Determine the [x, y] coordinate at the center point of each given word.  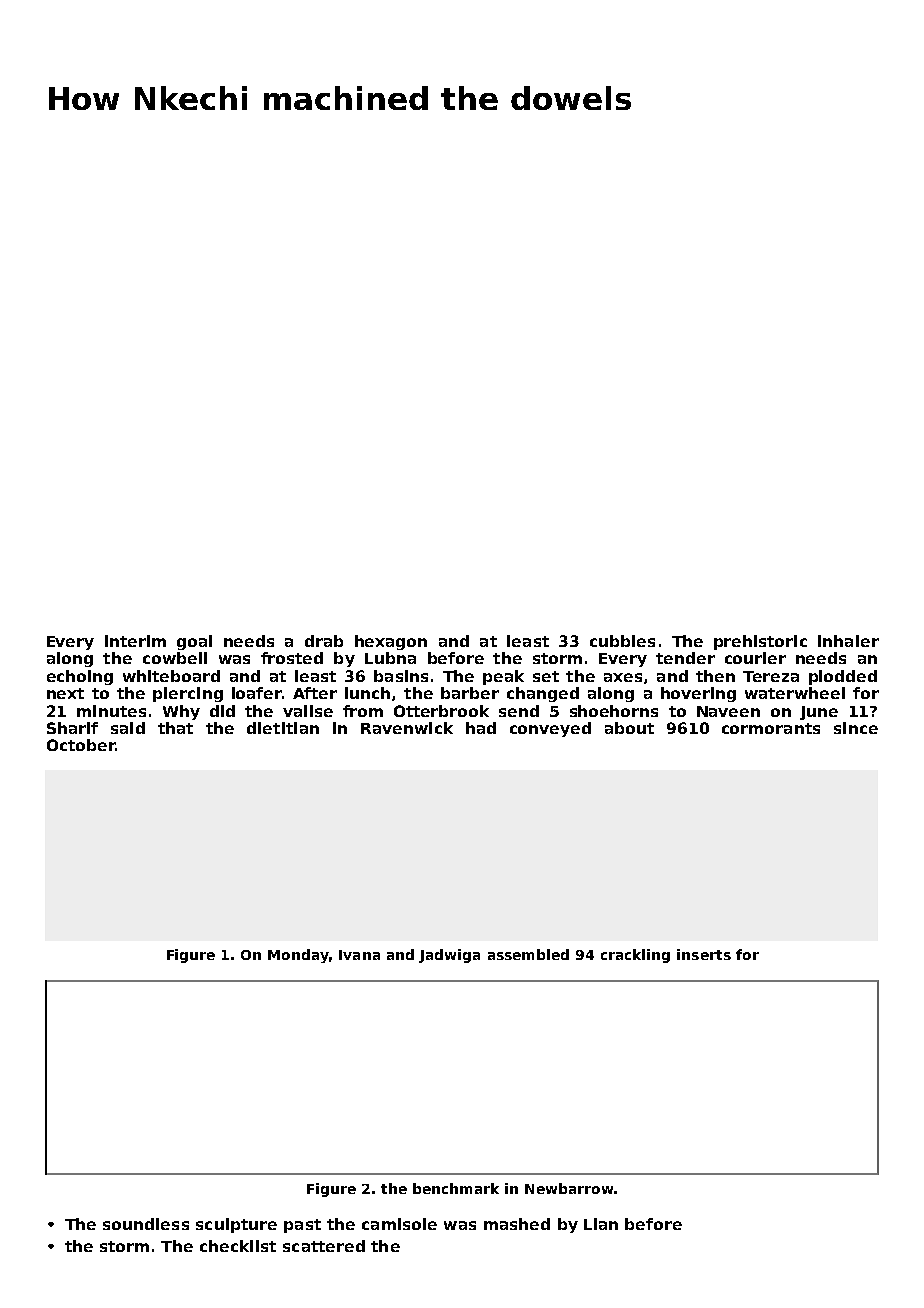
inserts [704, 954]
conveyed [550, 729]
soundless [146, 1224]
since [856, 728]
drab [324, 641]
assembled [528, 954]
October [81, 745]
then [715, 676]
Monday [298, 956]
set [546, 676]
